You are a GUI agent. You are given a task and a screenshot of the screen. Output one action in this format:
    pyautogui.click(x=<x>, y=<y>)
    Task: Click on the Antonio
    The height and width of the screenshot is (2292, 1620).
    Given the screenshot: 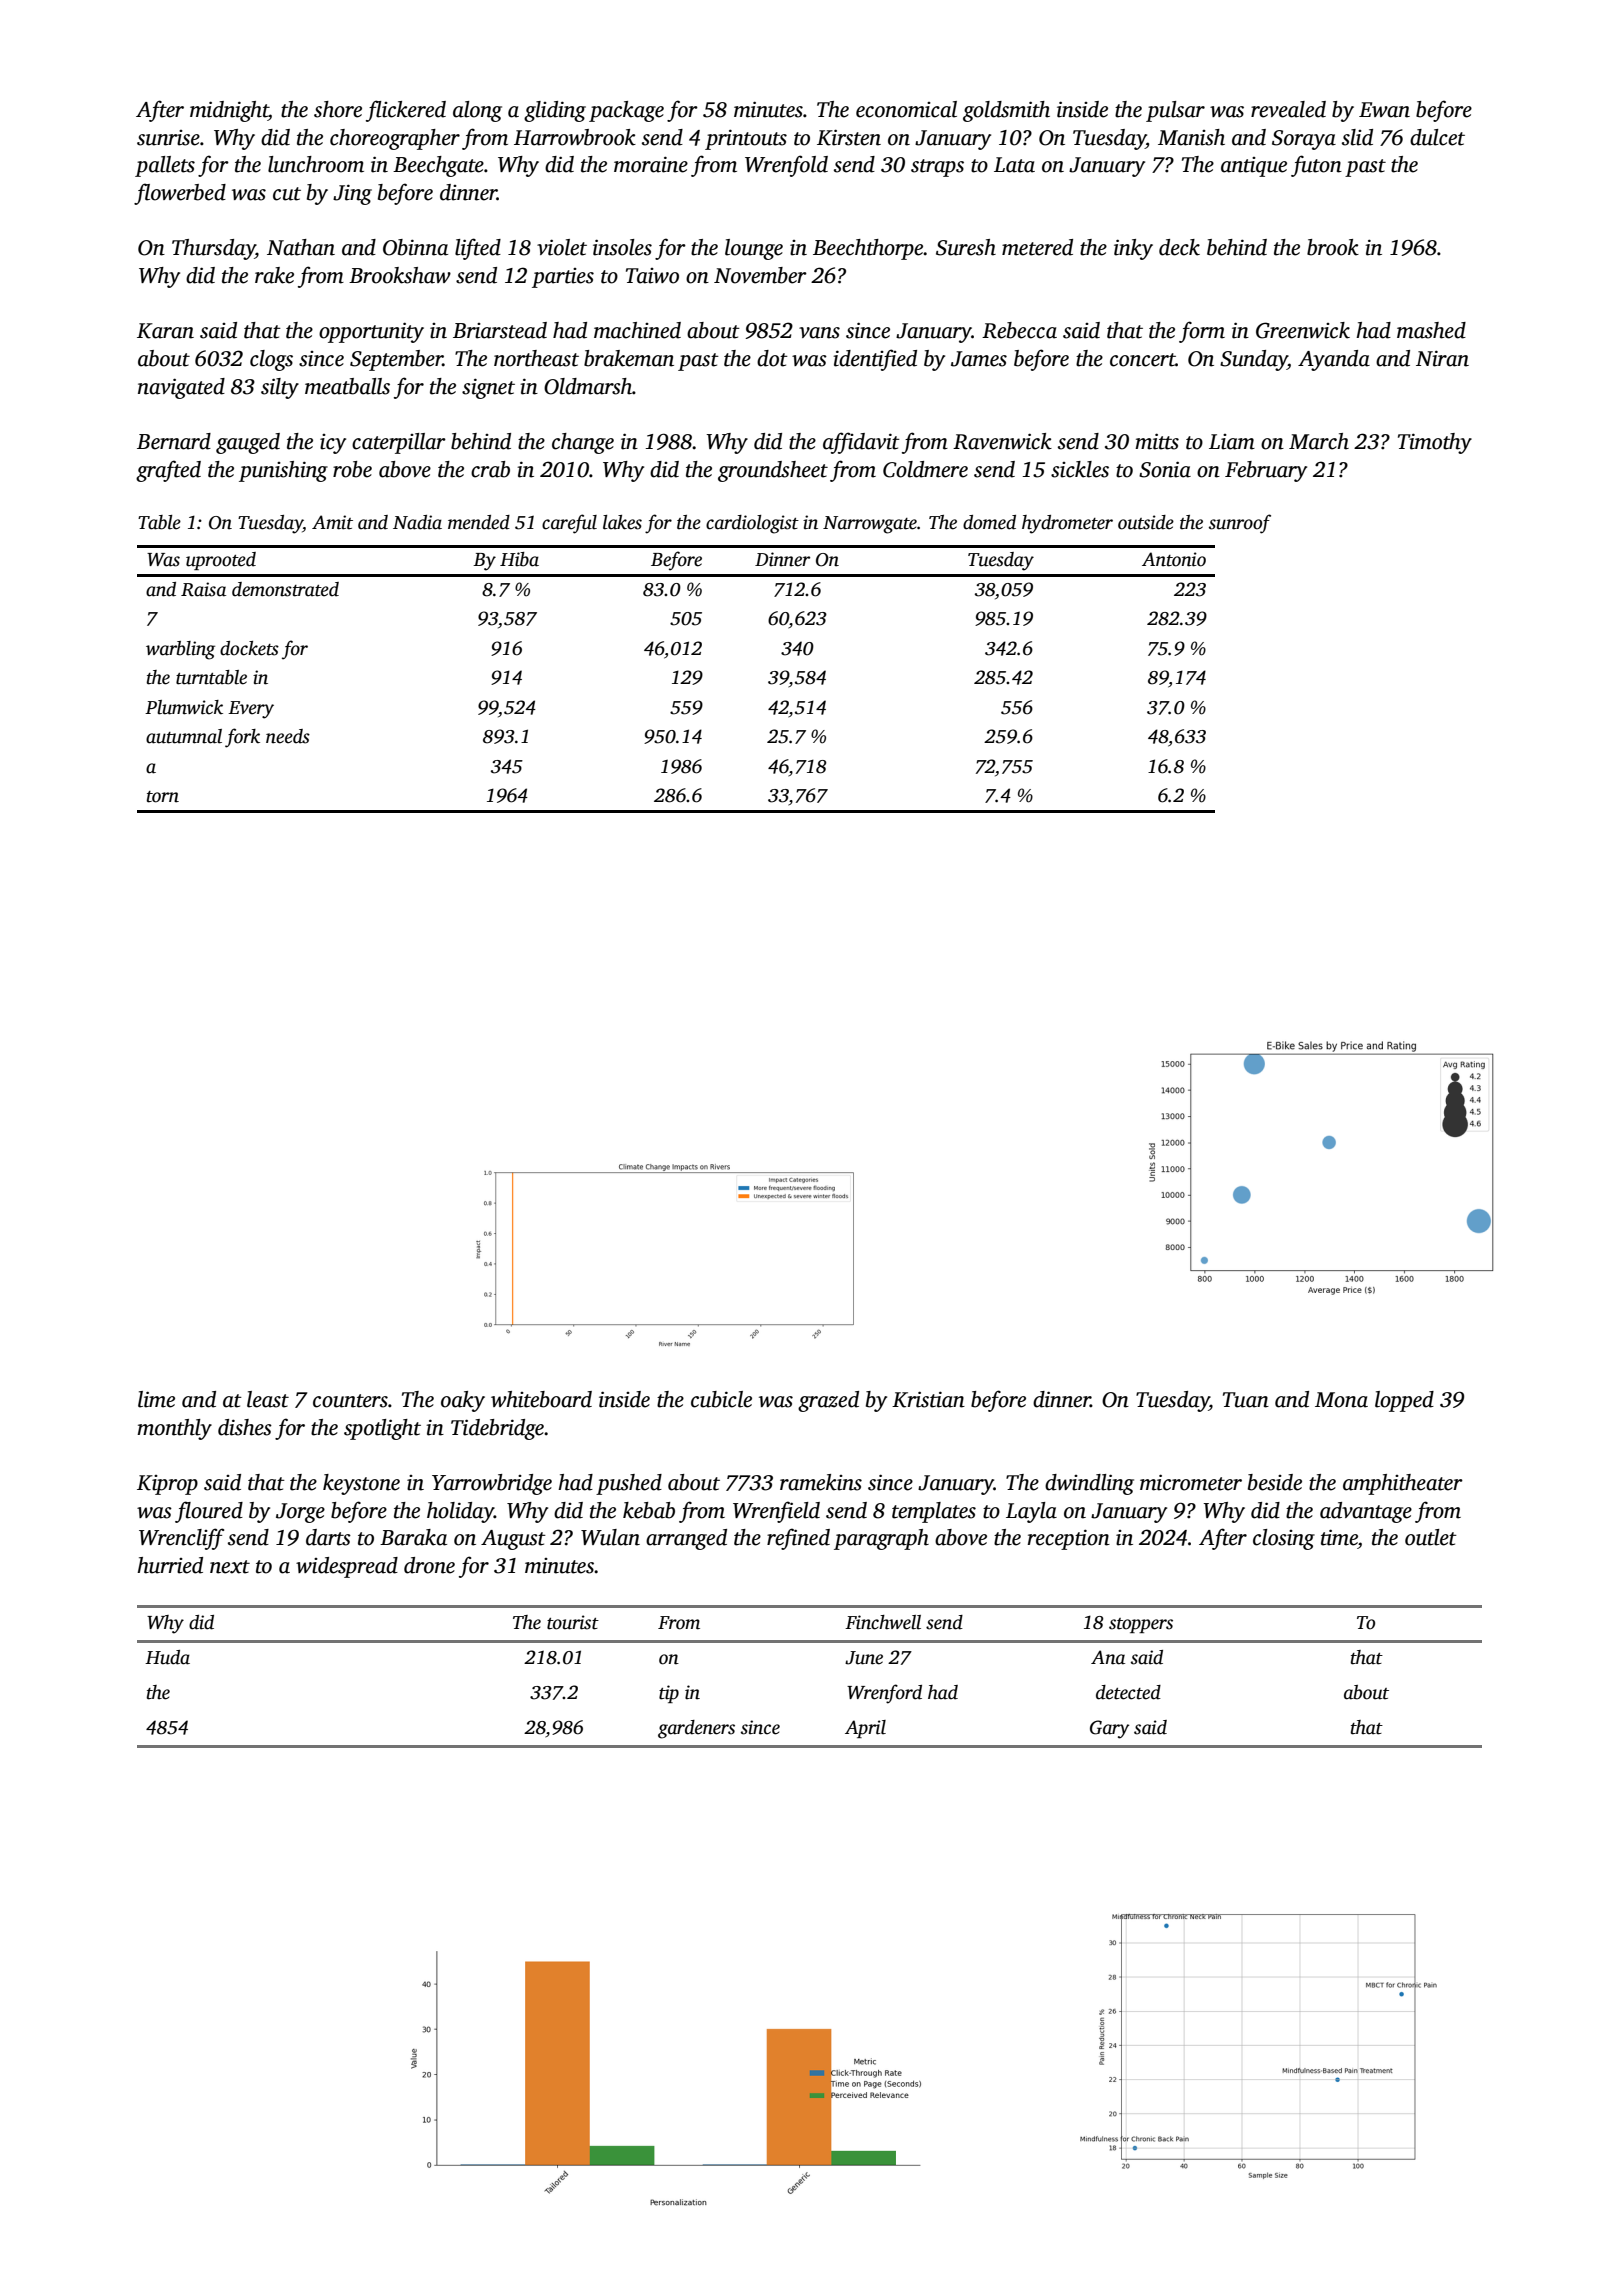 What is the action you would take?
    pyautogui.click(x=1174, y=559)
